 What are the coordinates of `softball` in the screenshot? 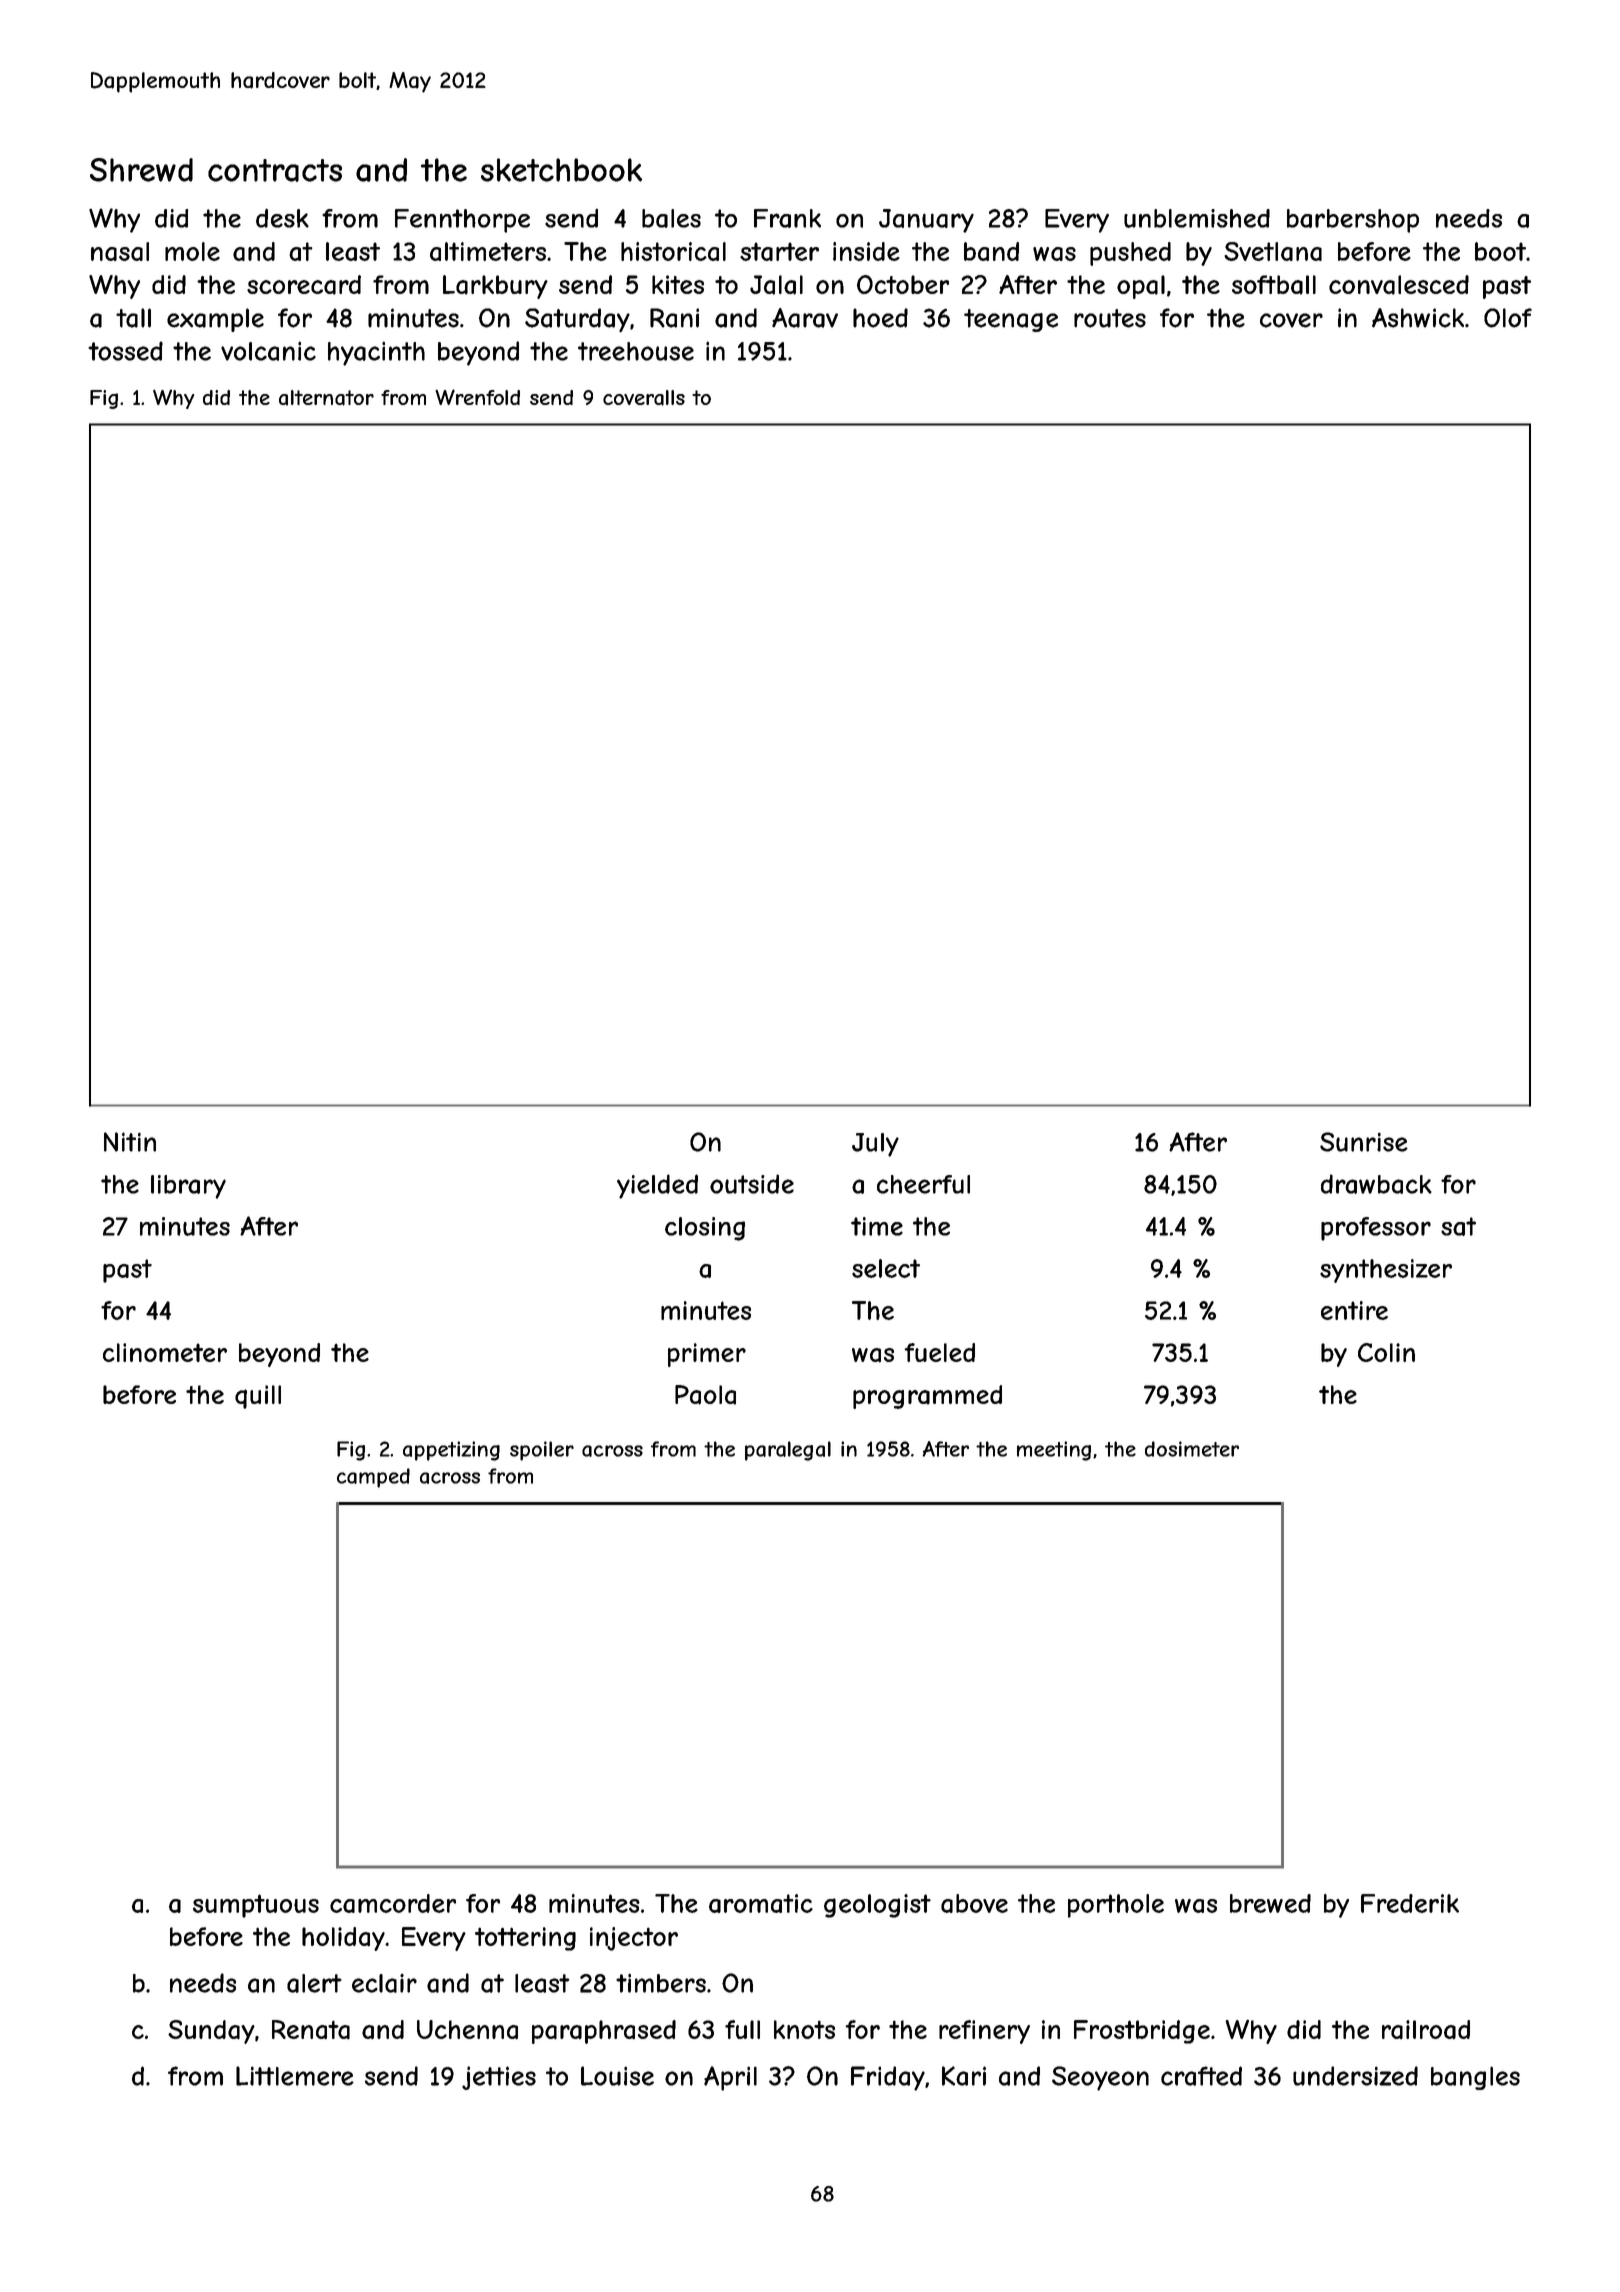 It's located at (1274, 285).
